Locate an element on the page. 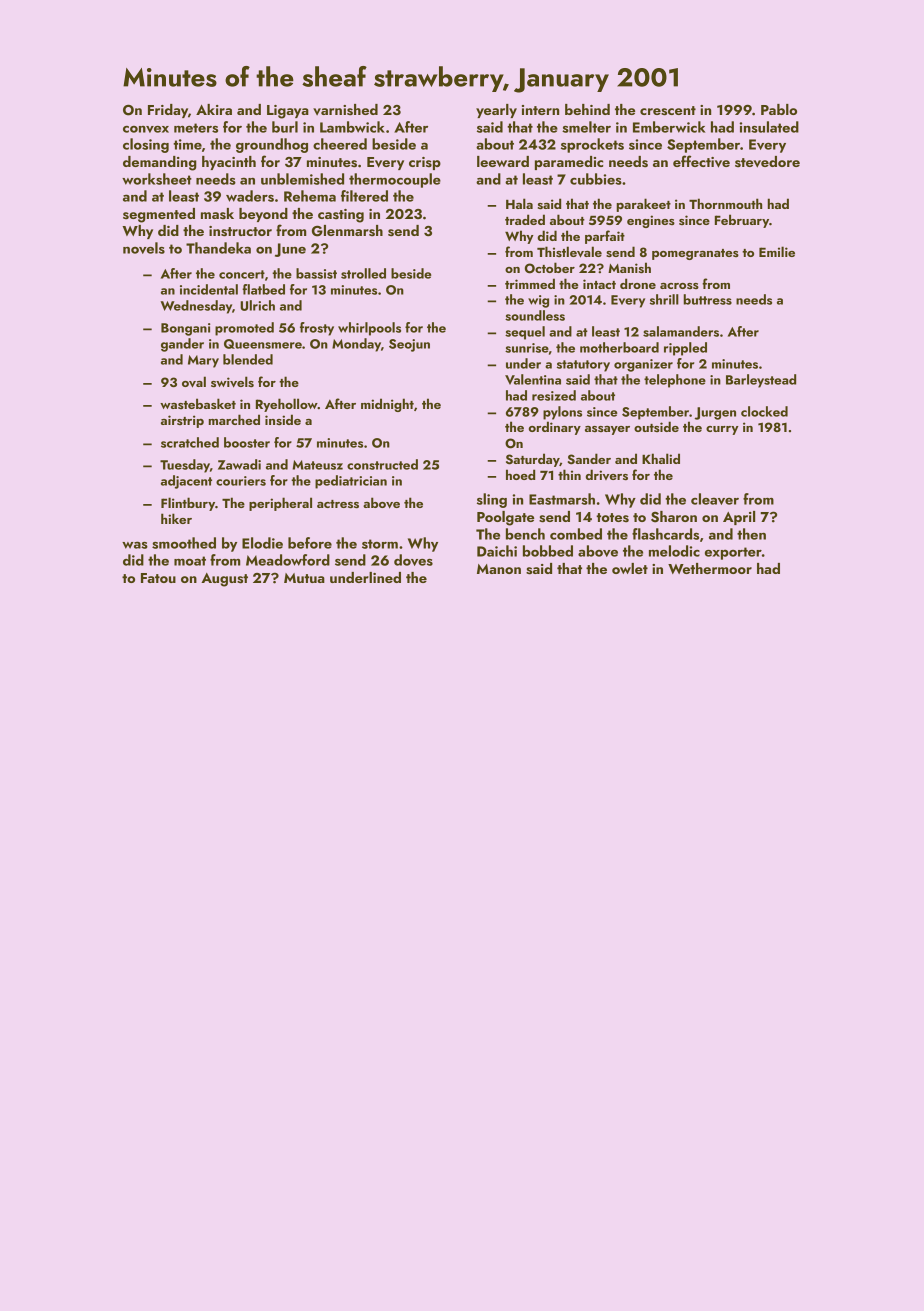 The image size is (924, 1311). Akira is located at coordinates (214, 109).
